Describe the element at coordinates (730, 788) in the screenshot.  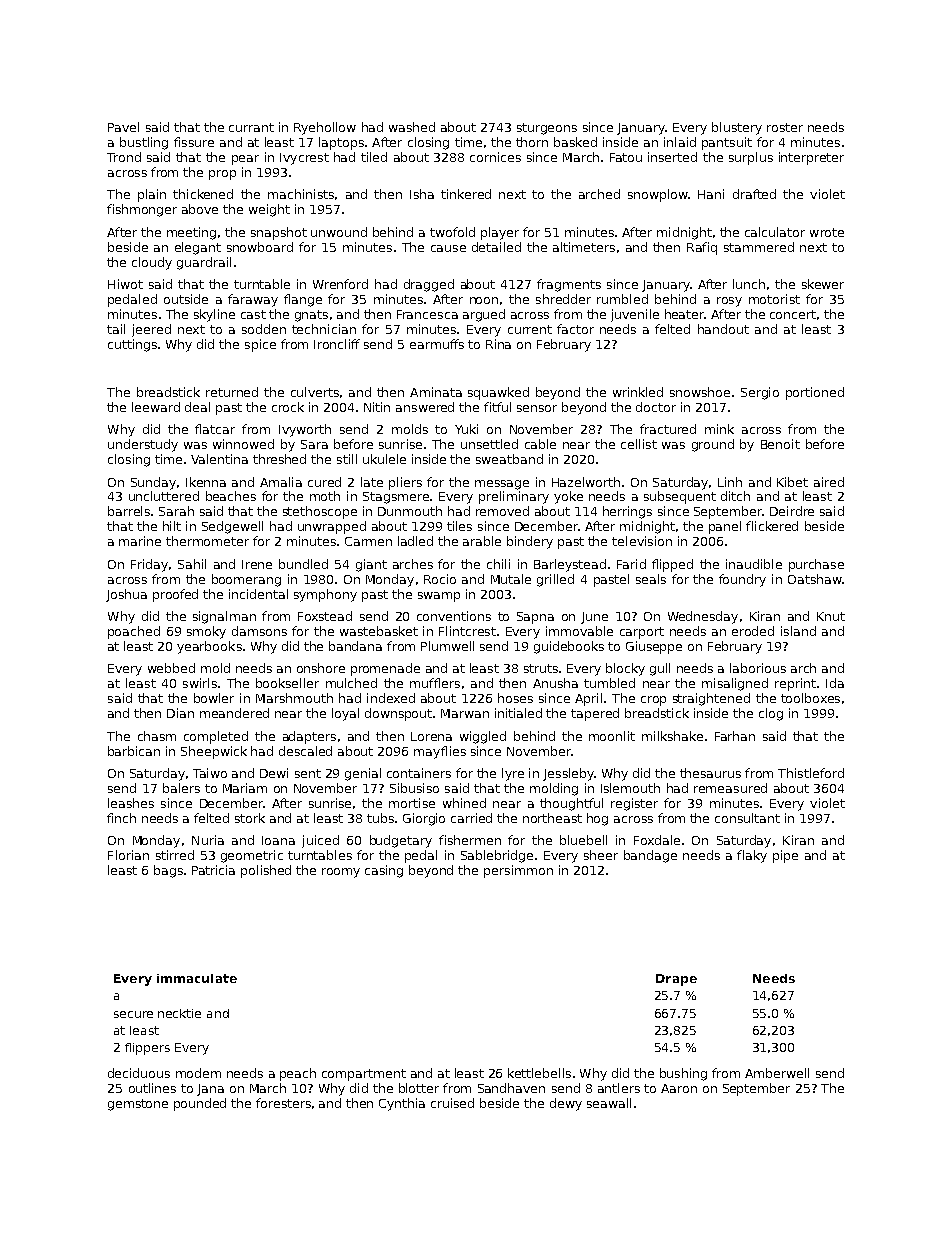
I see `remeasured` at that location.
